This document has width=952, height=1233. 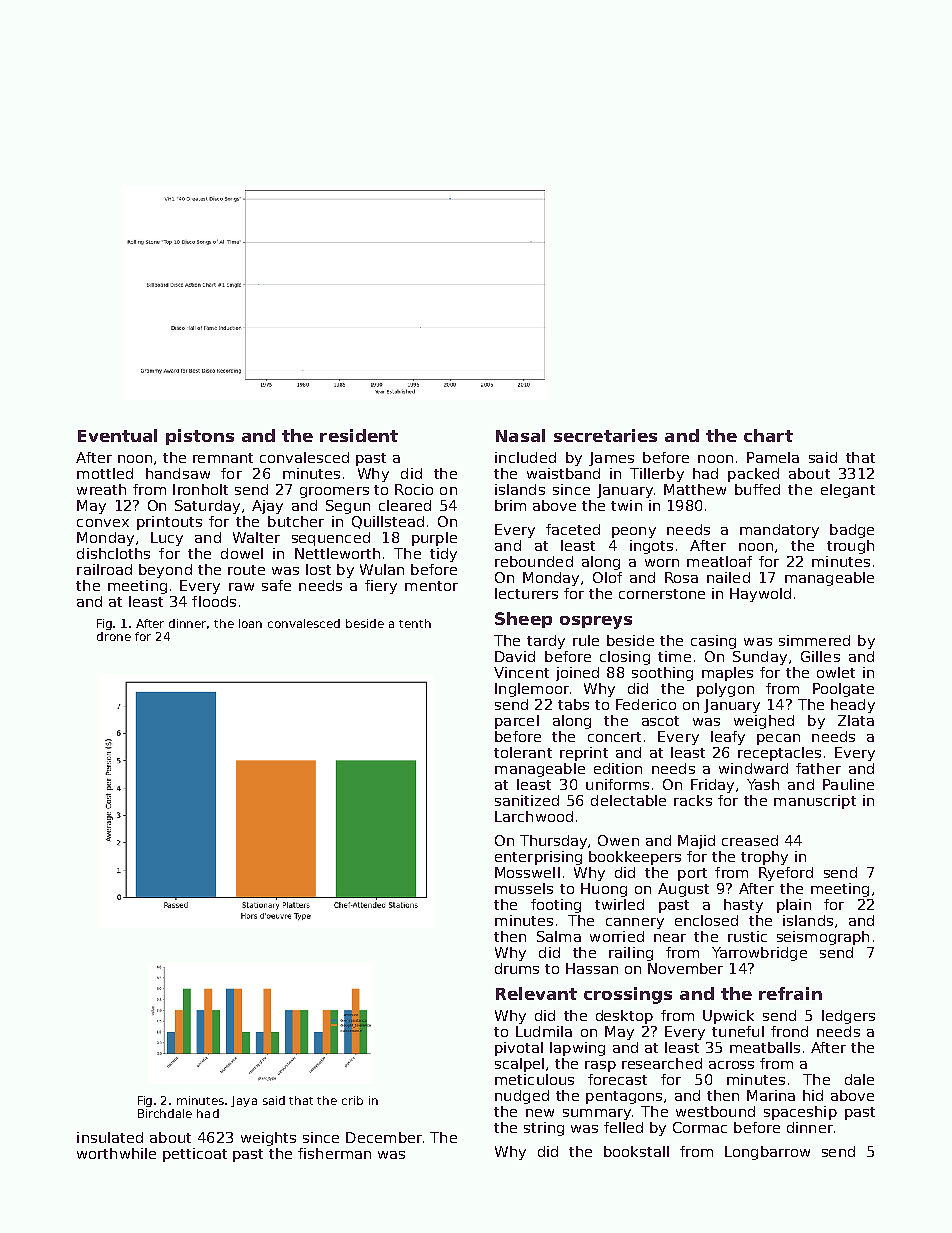 I want to click on Pamela, so click(x=773, y=457).
